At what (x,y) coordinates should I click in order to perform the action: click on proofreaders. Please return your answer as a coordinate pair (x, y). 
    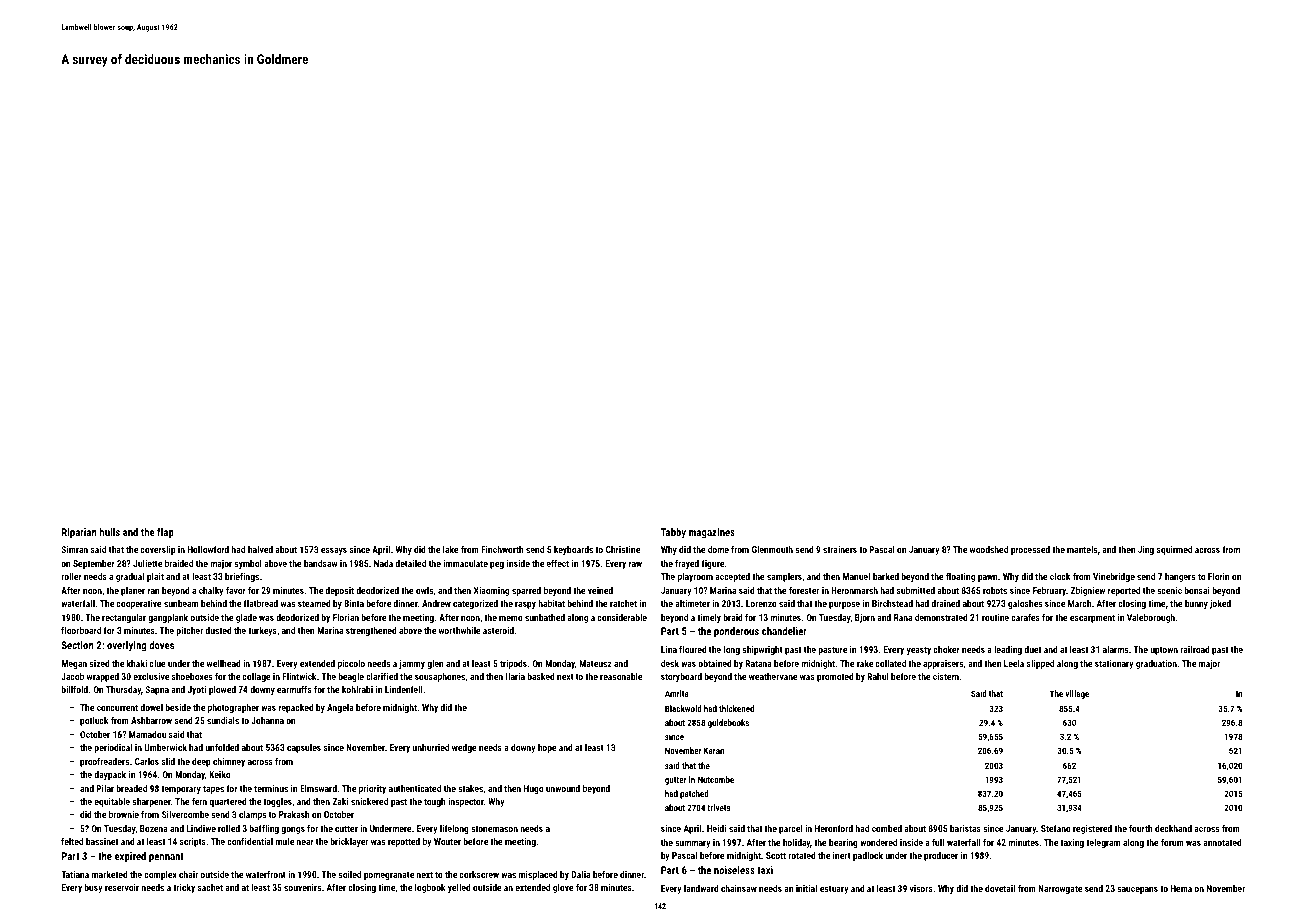
    Looking at the image, I should click on (104, 762).
